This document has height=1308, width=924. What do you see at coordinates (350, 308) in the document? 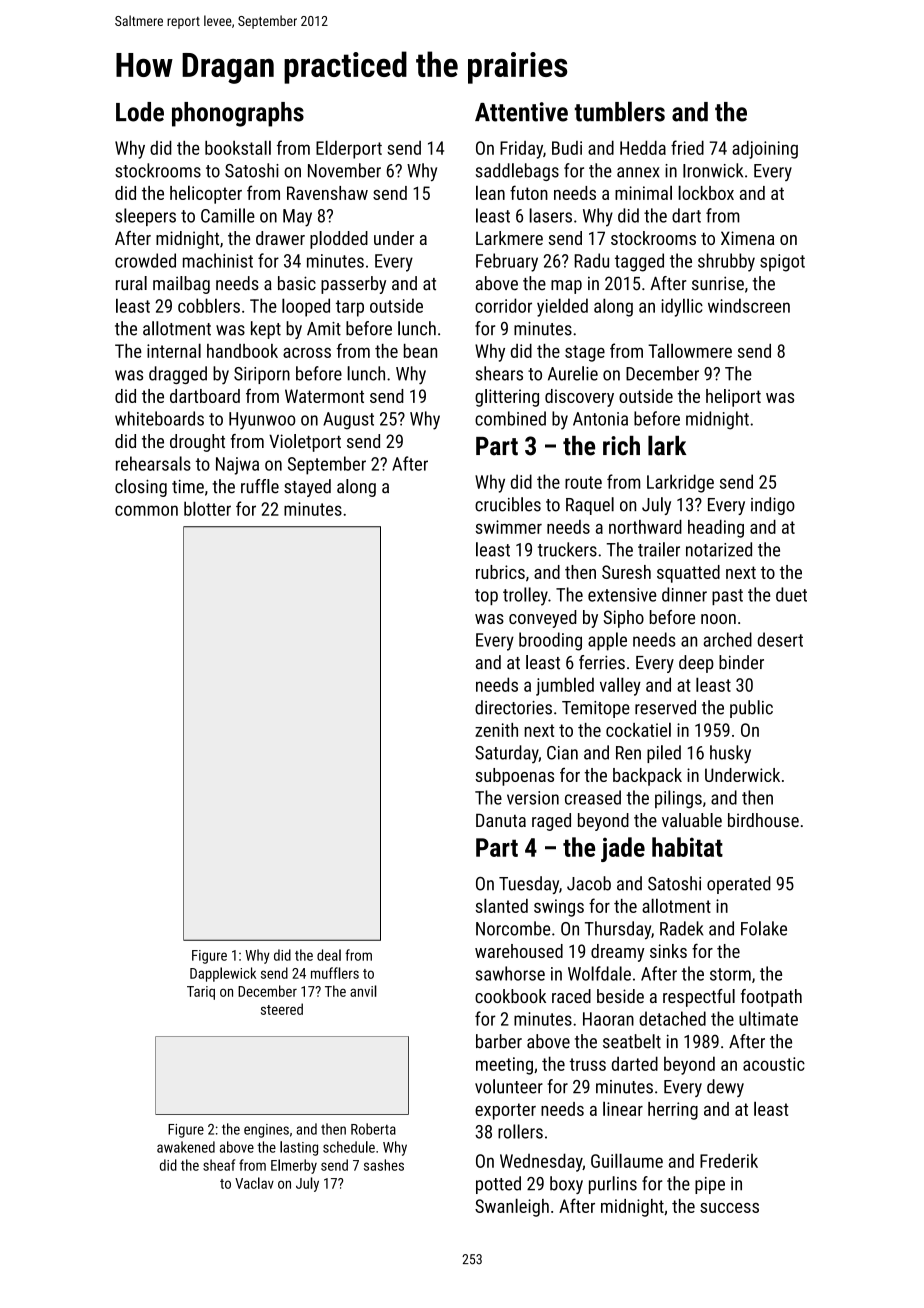
I see `tarp` at bounding box center [350, 308].
